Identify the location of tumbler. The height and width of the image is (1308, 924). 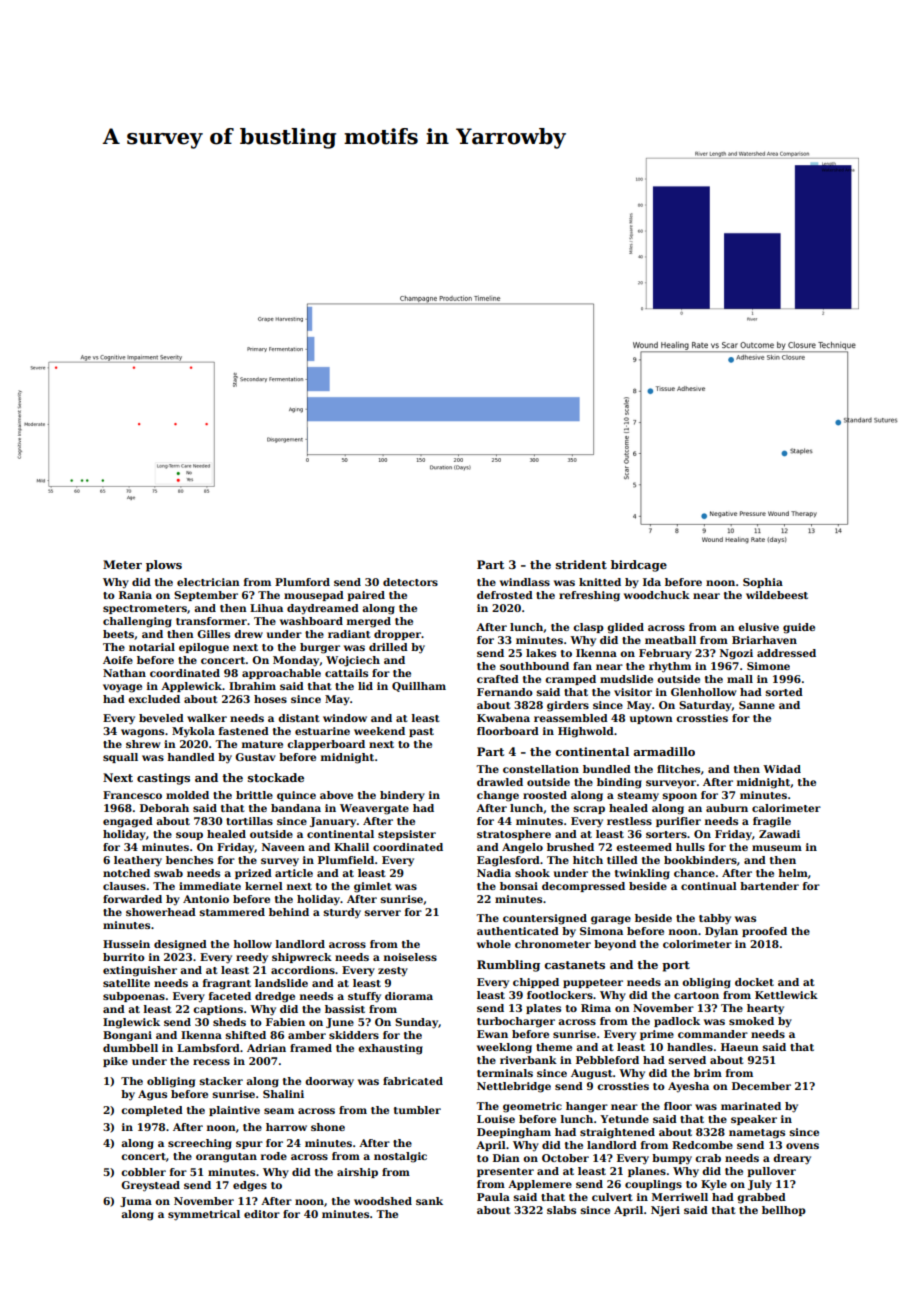
(417, 1110).
